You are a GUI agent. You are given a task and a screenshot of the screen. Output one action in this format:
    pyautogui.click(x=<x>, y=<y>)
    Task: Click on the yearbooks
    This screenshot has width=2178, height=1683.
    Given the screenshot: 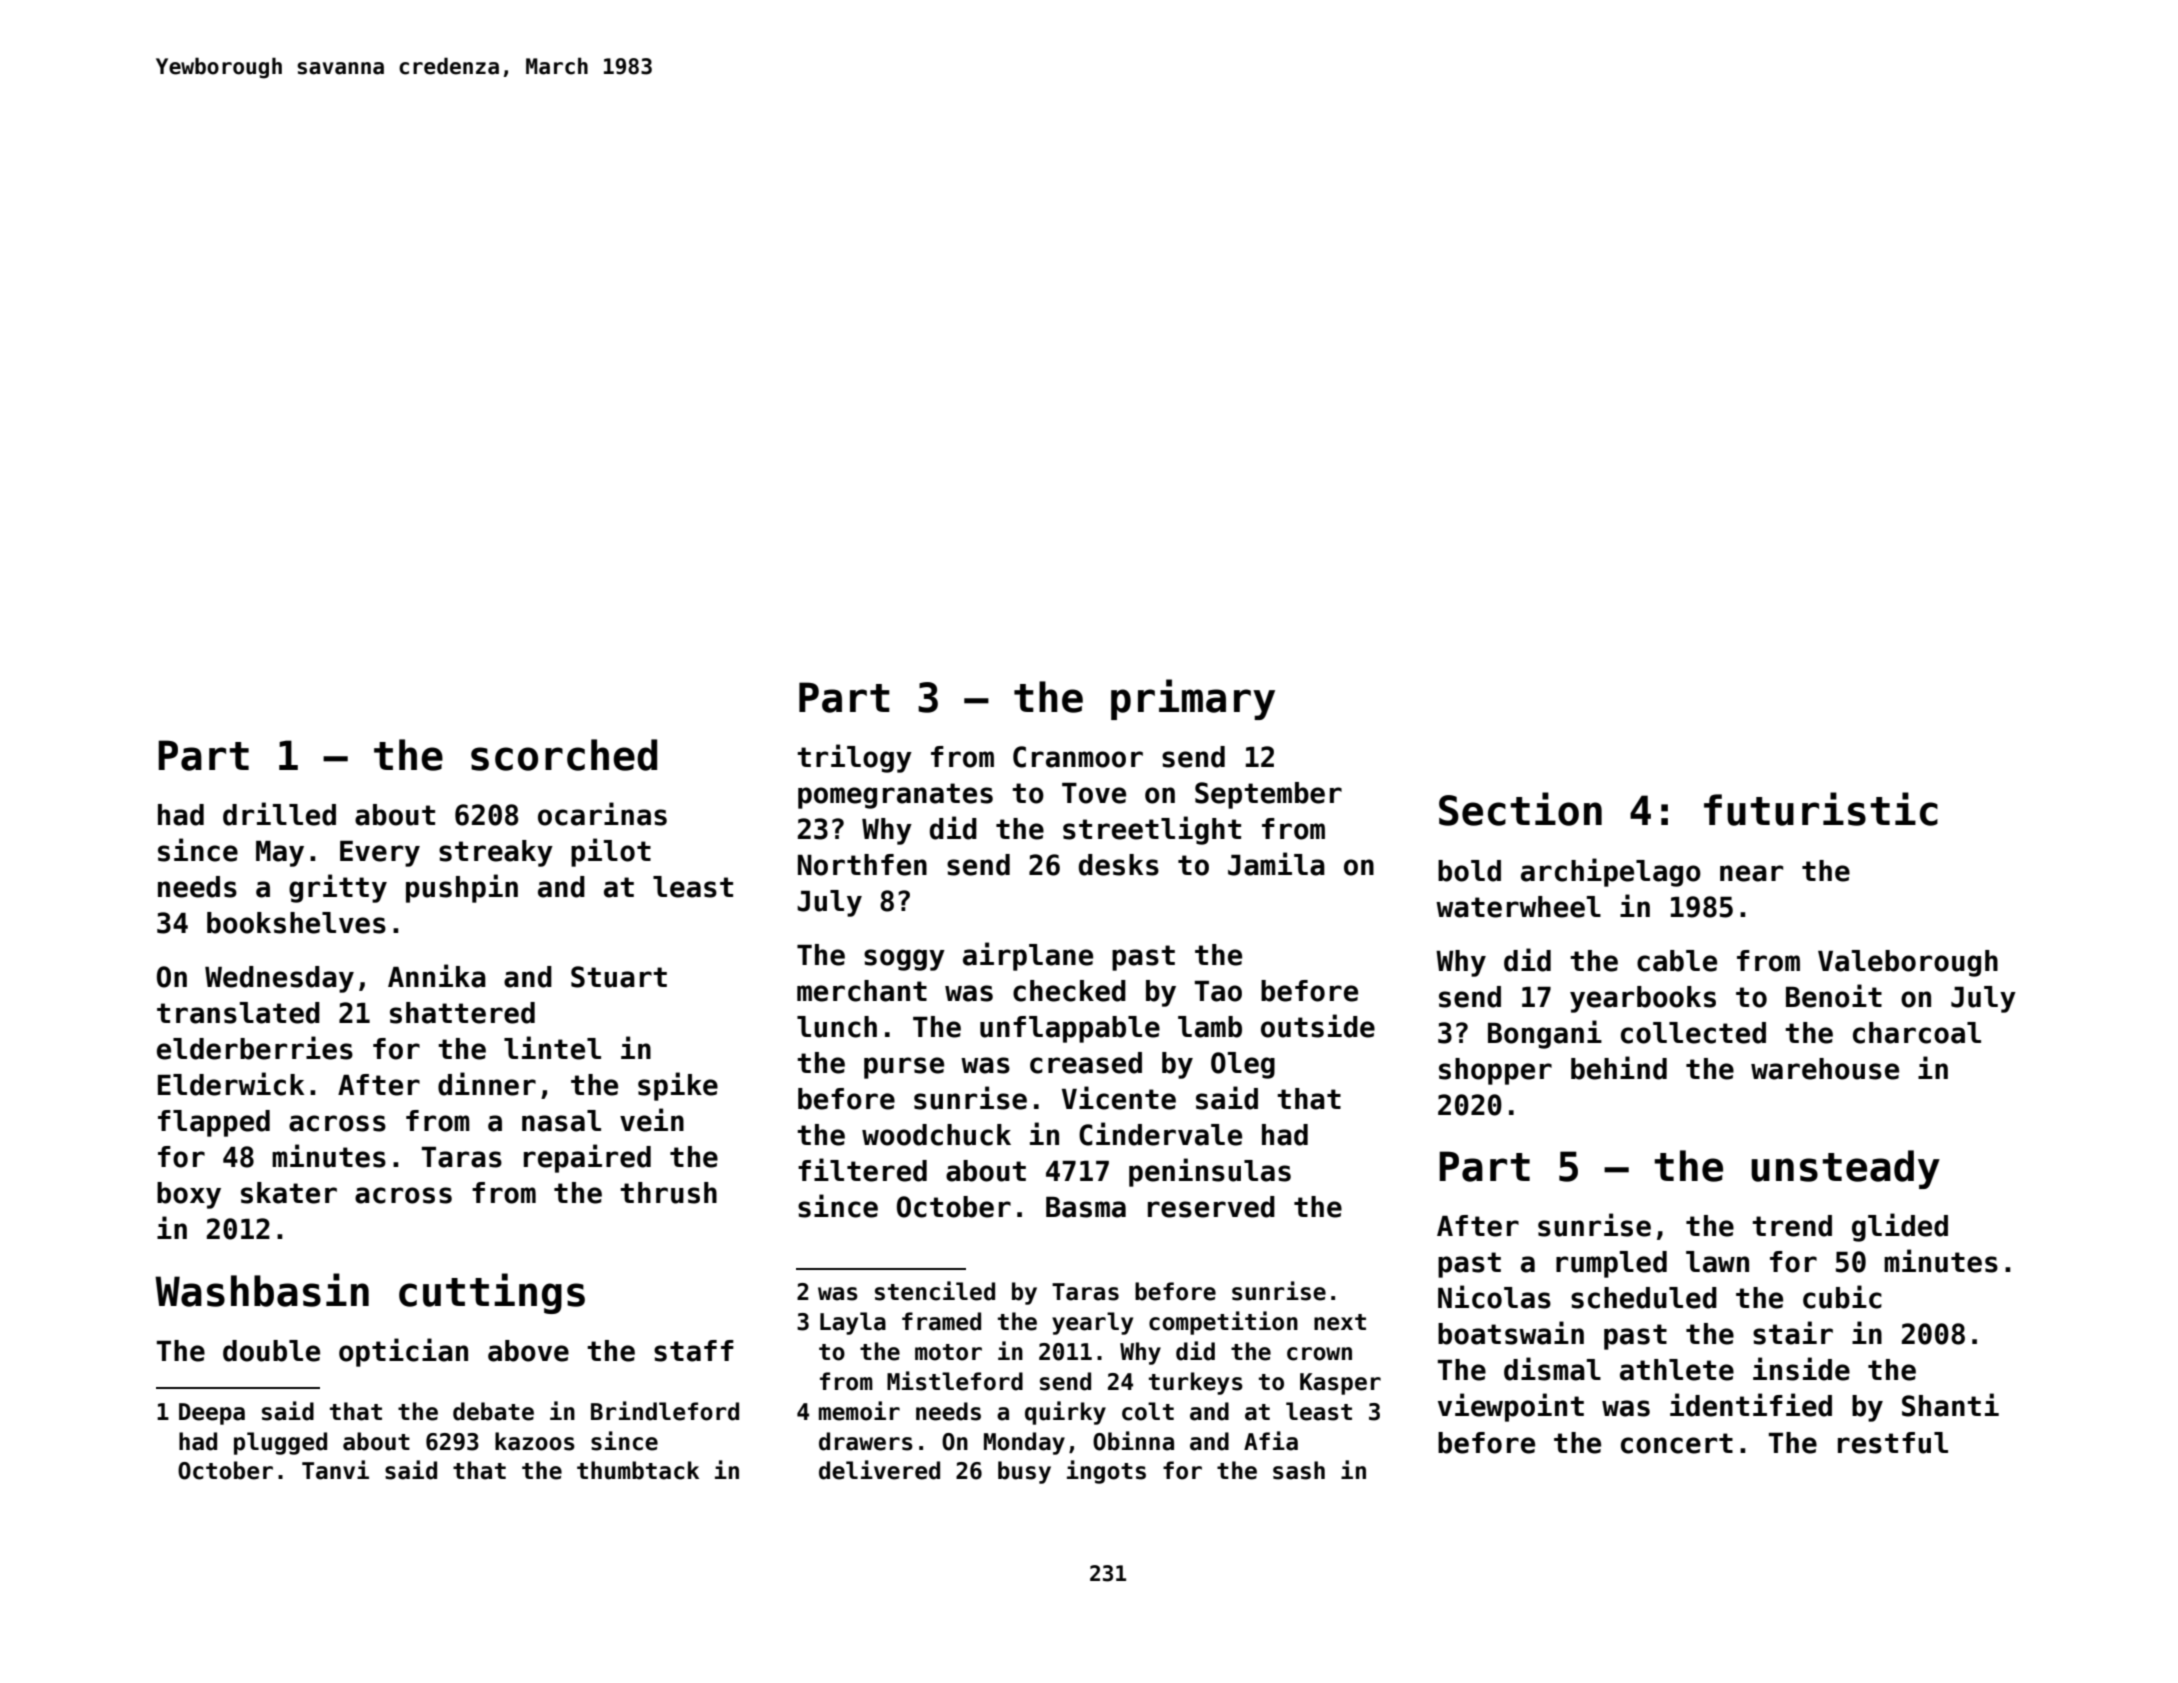 What is the action you would take?
    pyautogui.click(x=1643, y=999)
